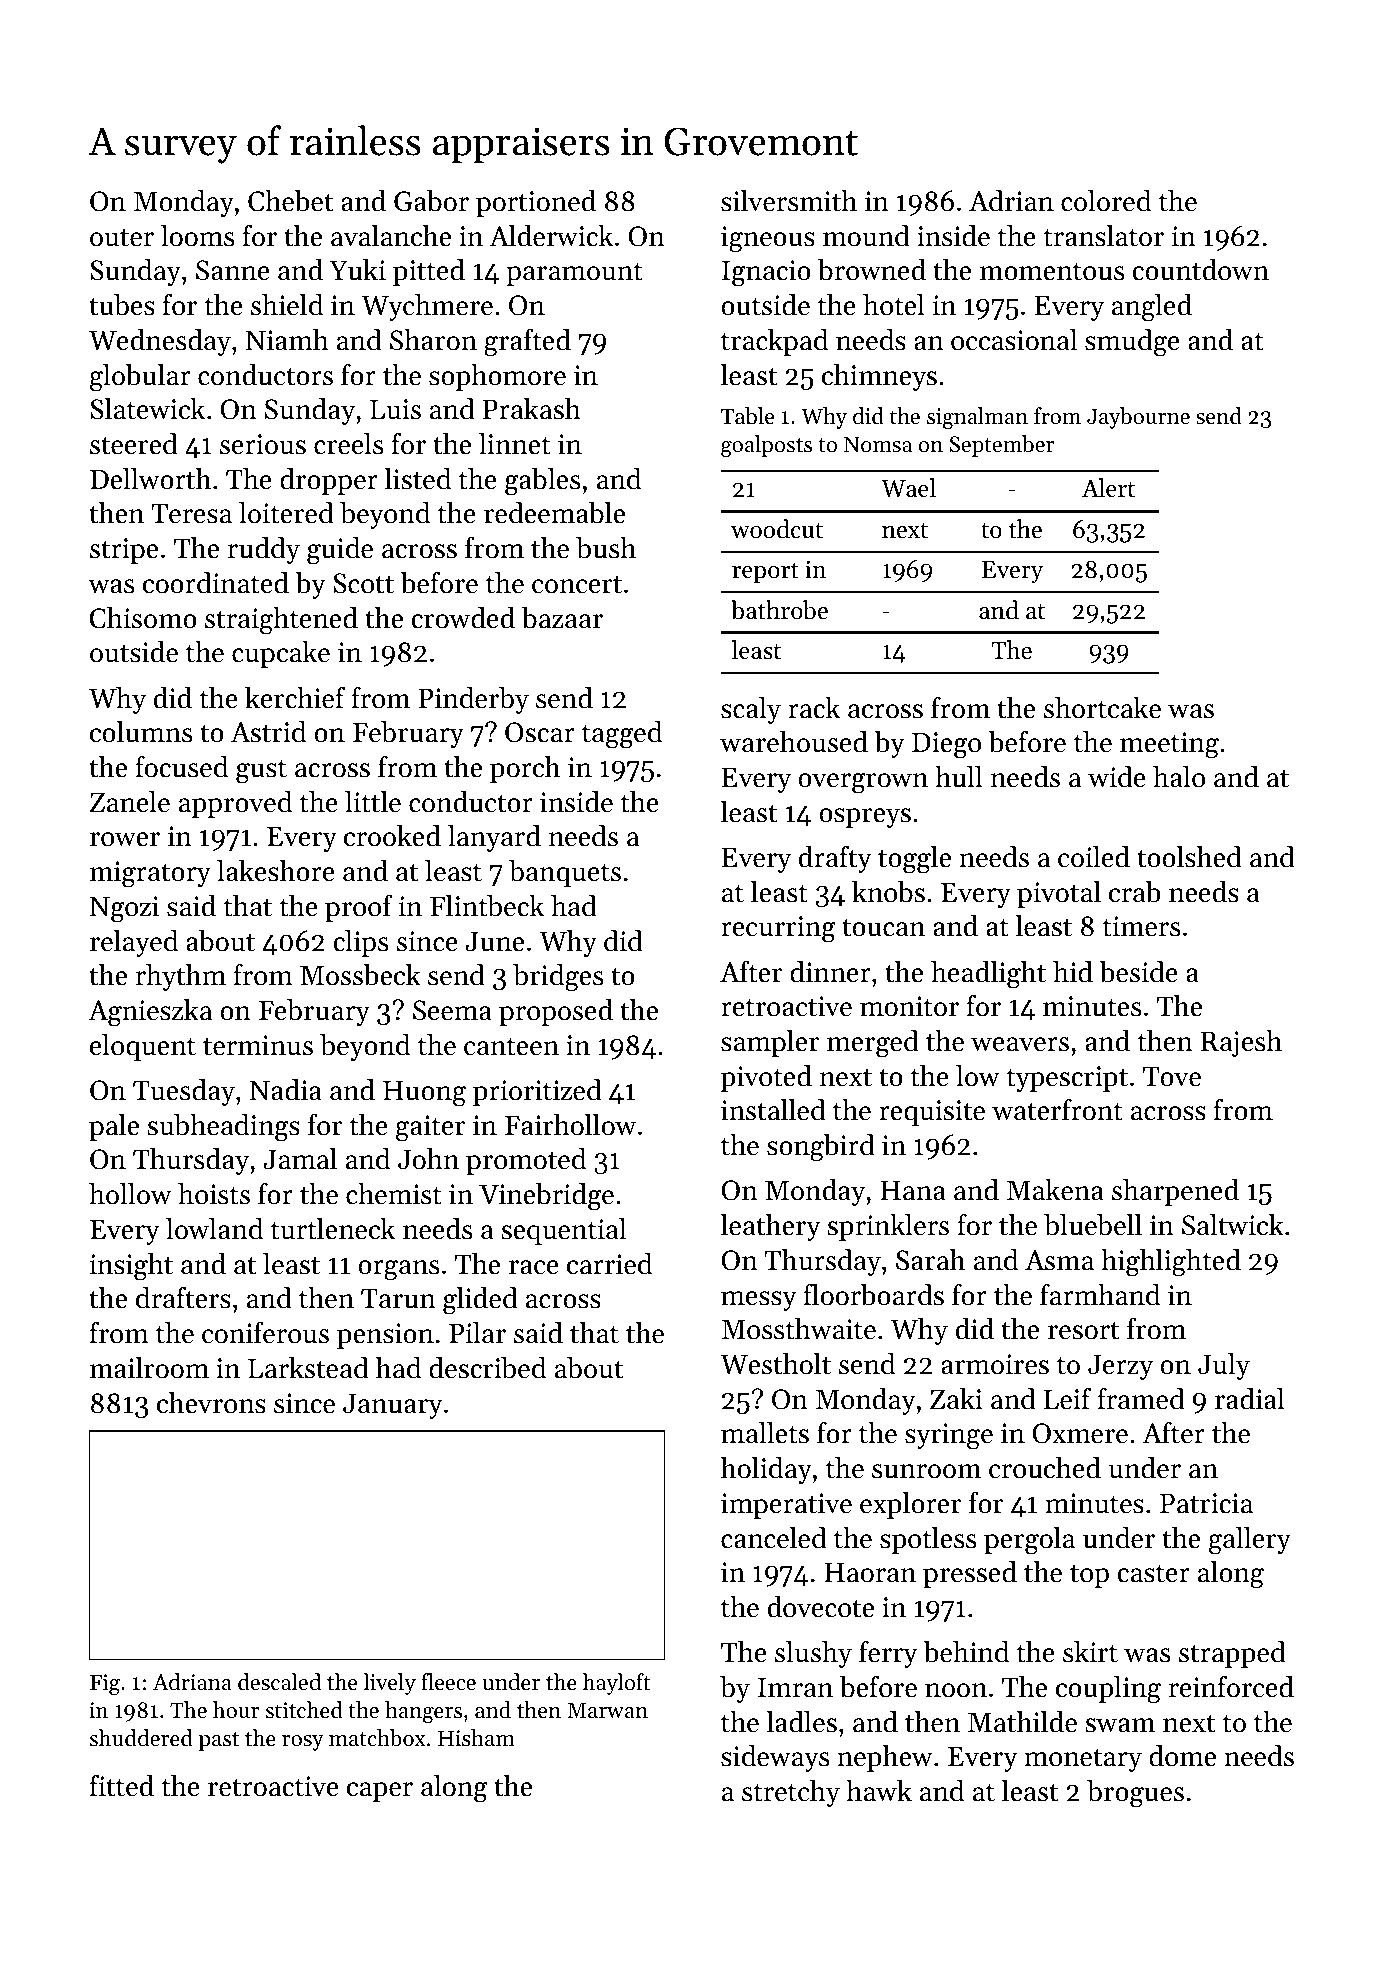  Describe the element at coordinates (122, 1785) in the page. I see `fitted` at that location.
